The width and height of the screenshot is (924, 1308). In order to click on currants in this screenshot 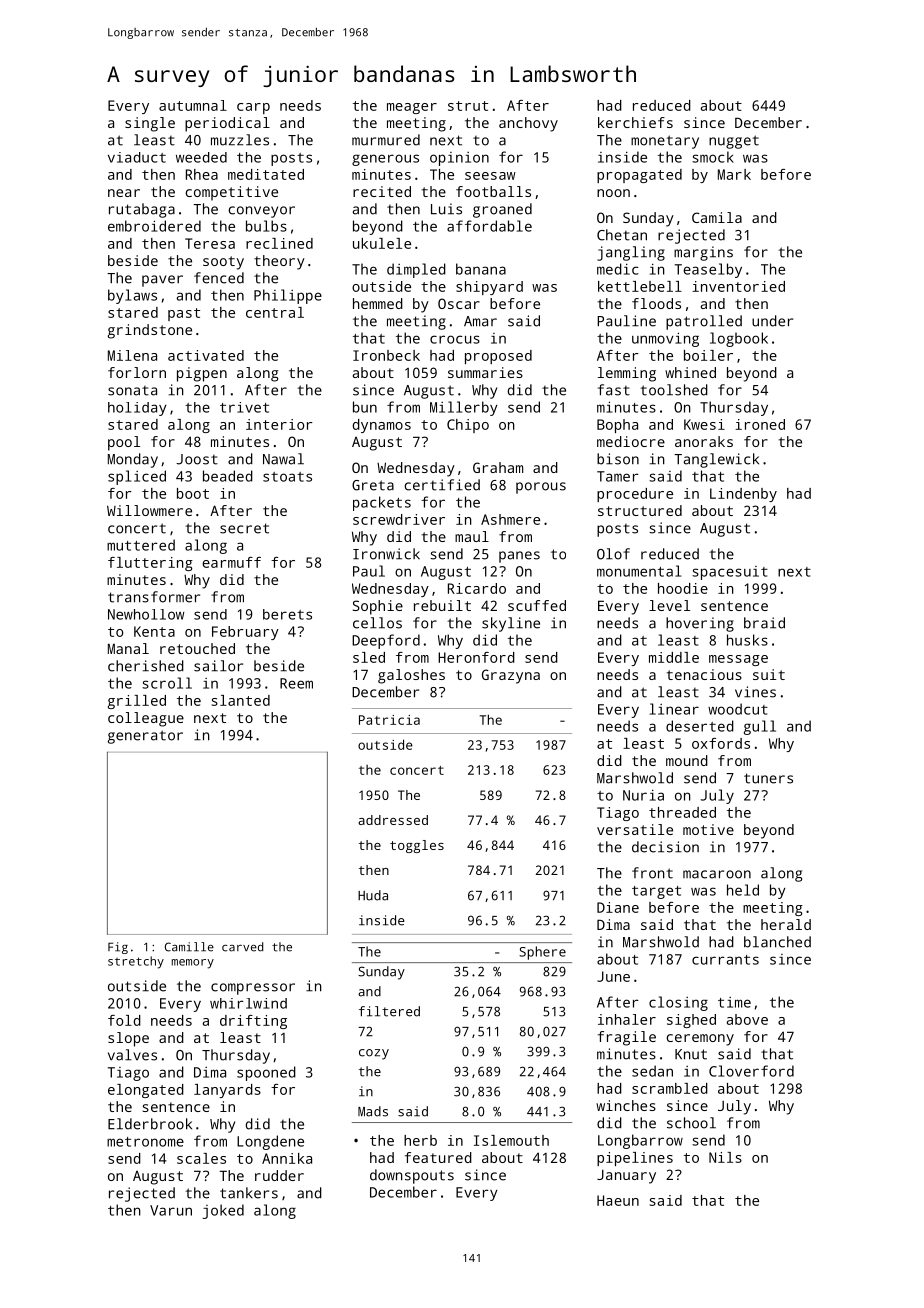, I will do `click(725, 960)`.
